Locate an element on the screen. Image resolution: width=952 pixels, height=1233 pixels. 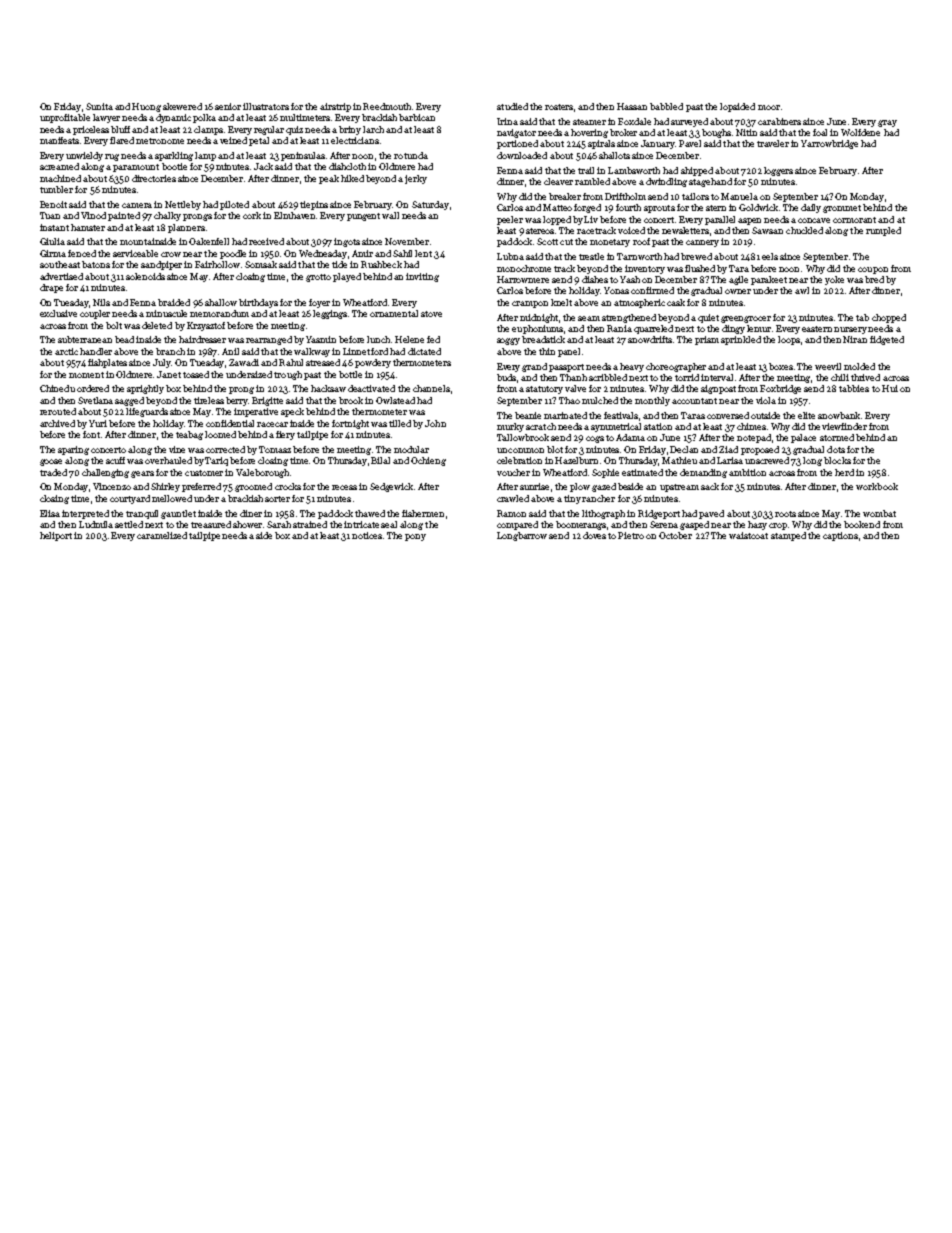
Sahil is located at coordinates (402, 253).
